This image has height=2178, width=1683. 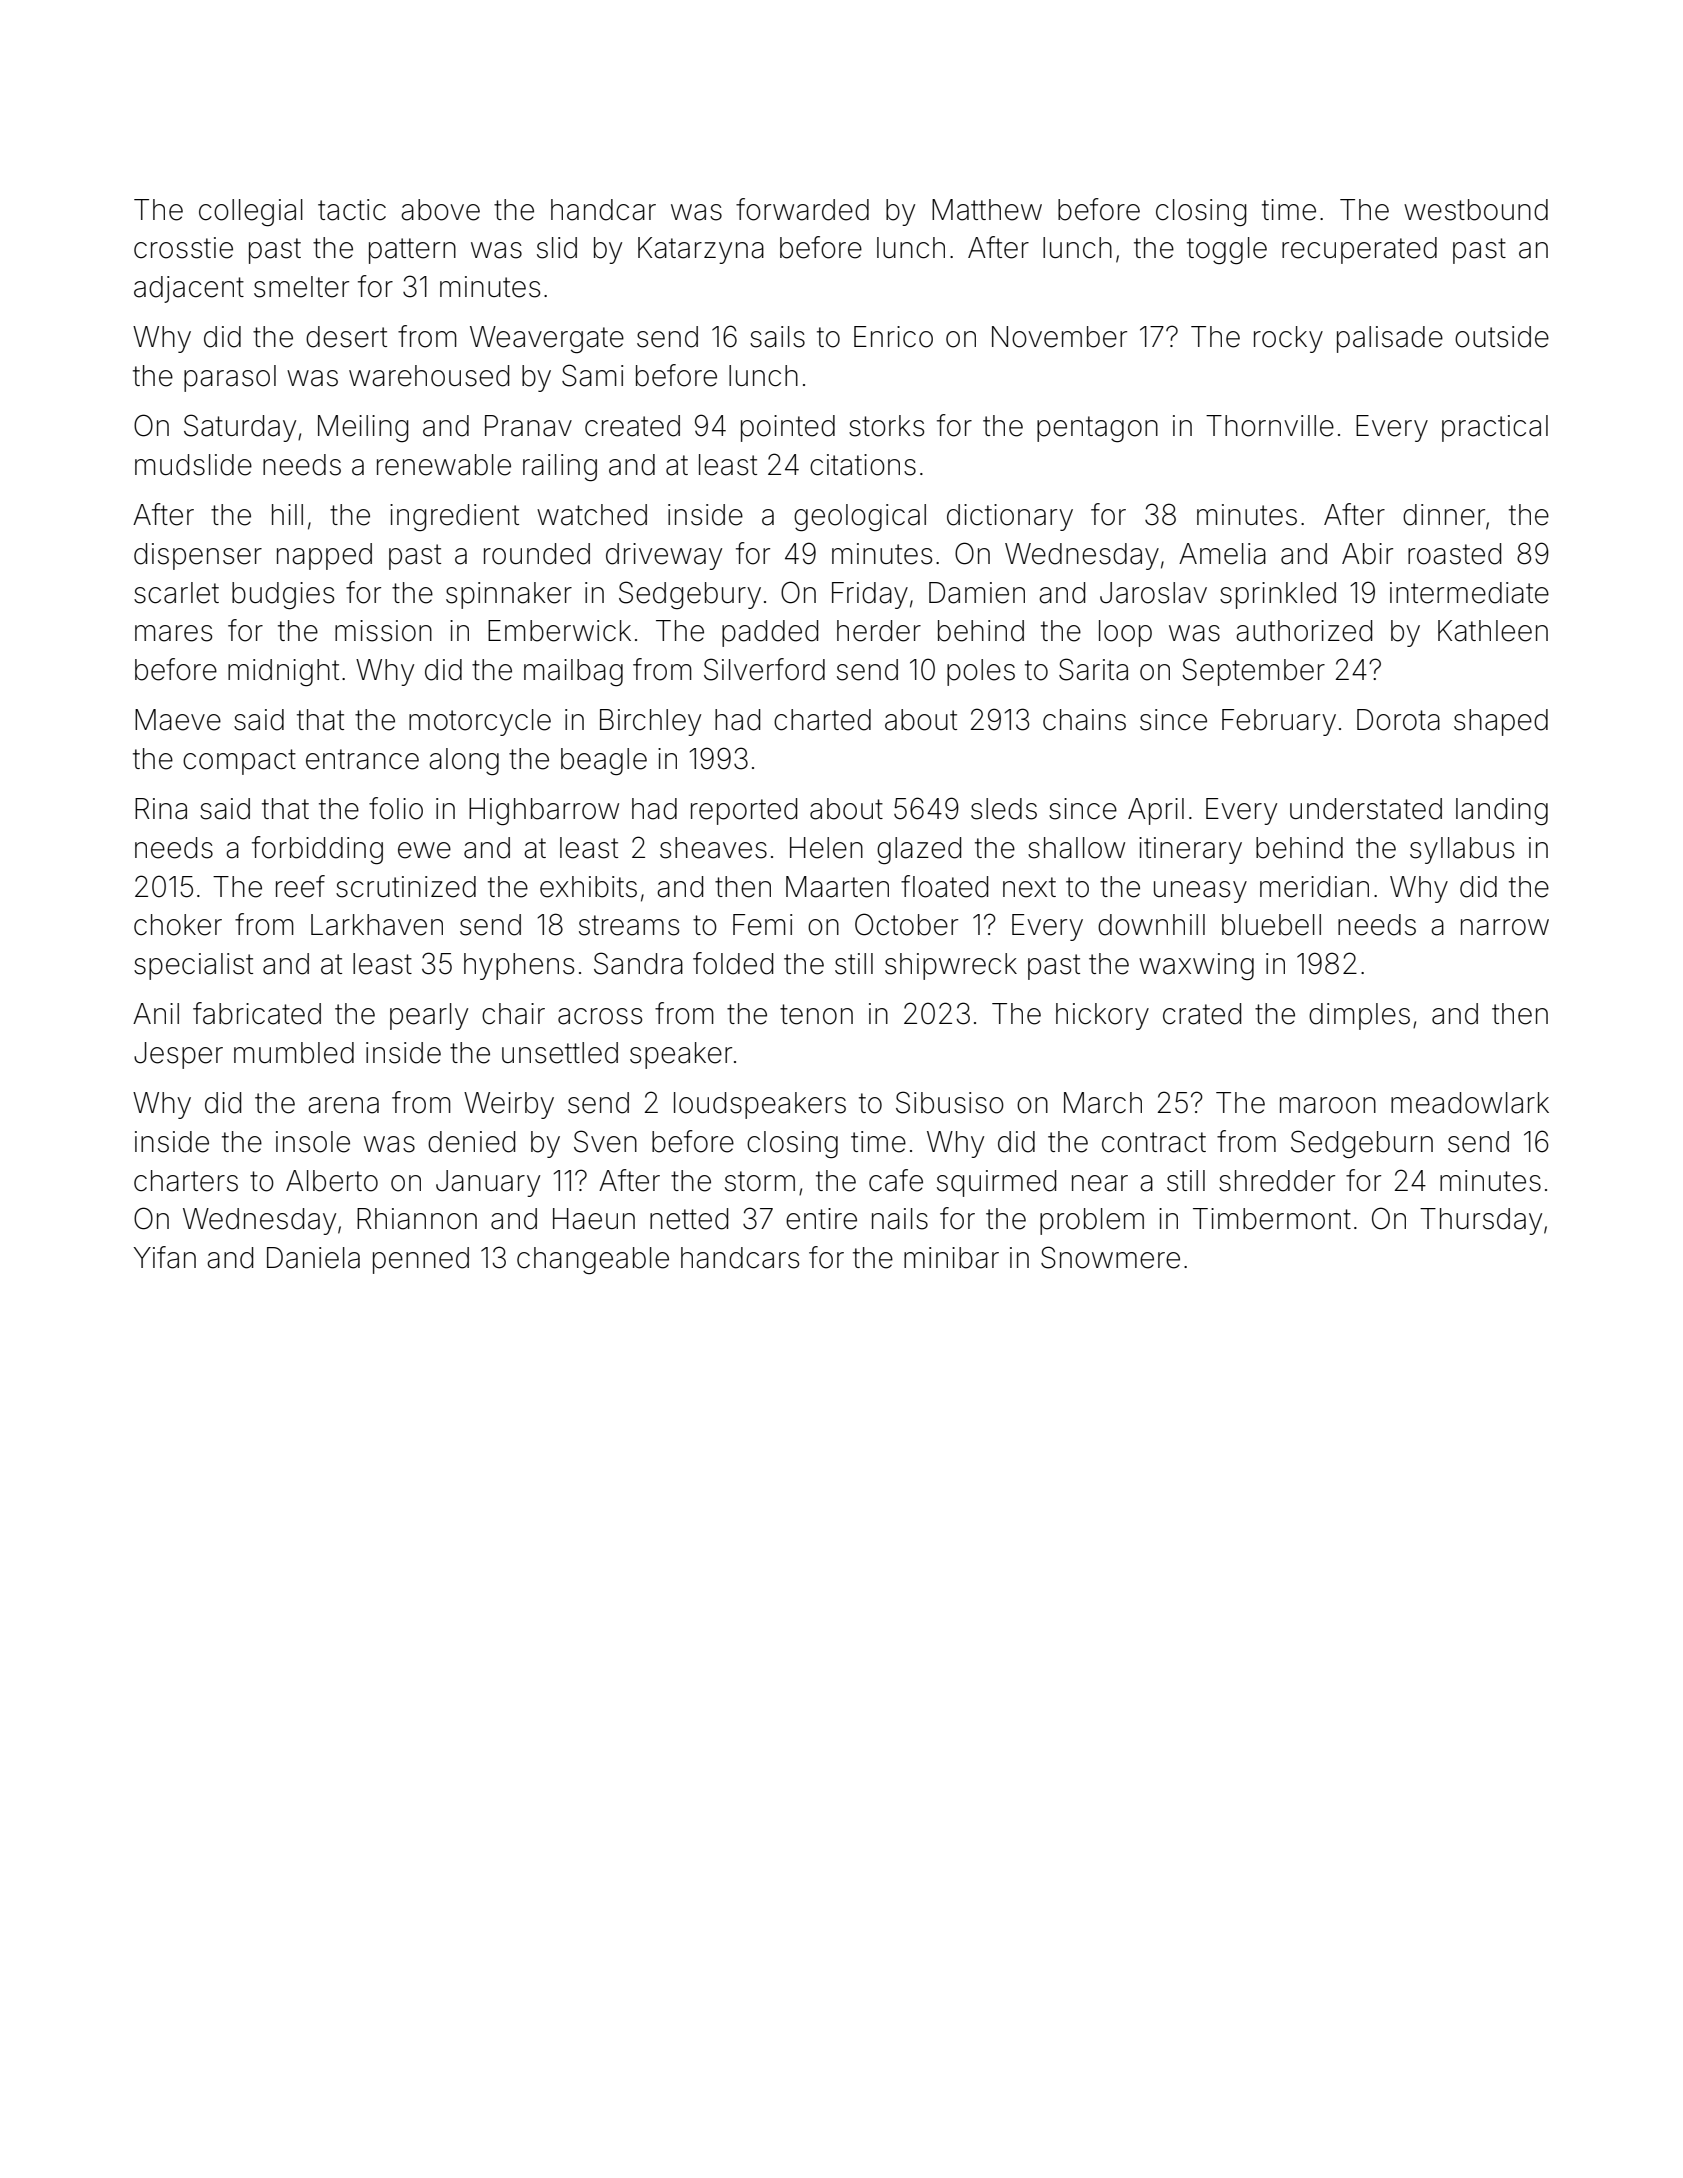 I want to click on November, so click(x=1059, y=337).
